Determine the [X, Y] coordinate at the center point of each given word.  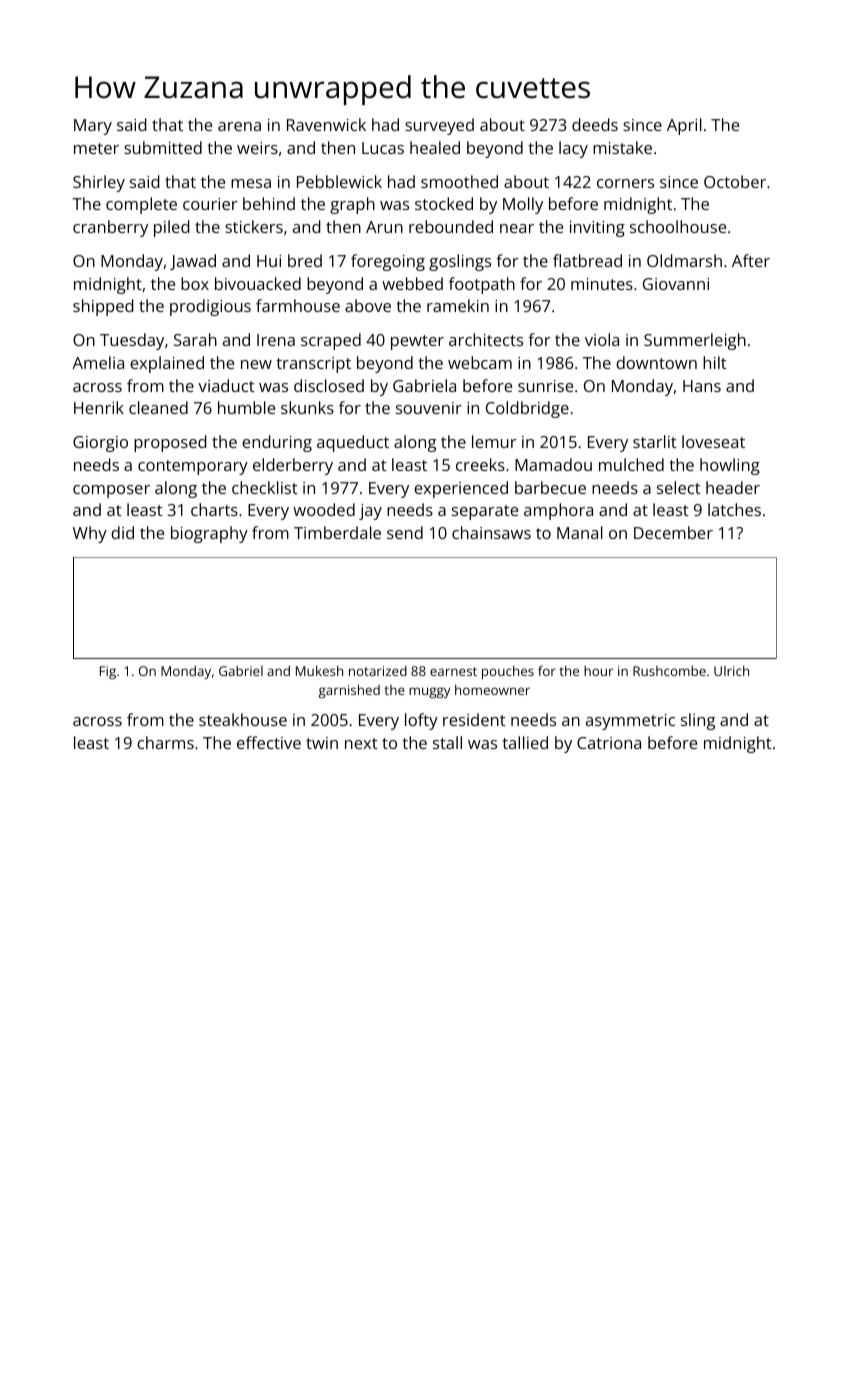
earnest [453, 671]
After [751, 260]
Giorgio [100, 444]
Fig [108, 672]
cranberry [110, 228]
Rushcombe [669, 671]
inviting [597, 229]
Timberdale [337, 532]
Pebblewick [339, 181]
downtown [656, 362]
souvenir [429, 408]
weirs [257, 148]
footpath [482, 285]
